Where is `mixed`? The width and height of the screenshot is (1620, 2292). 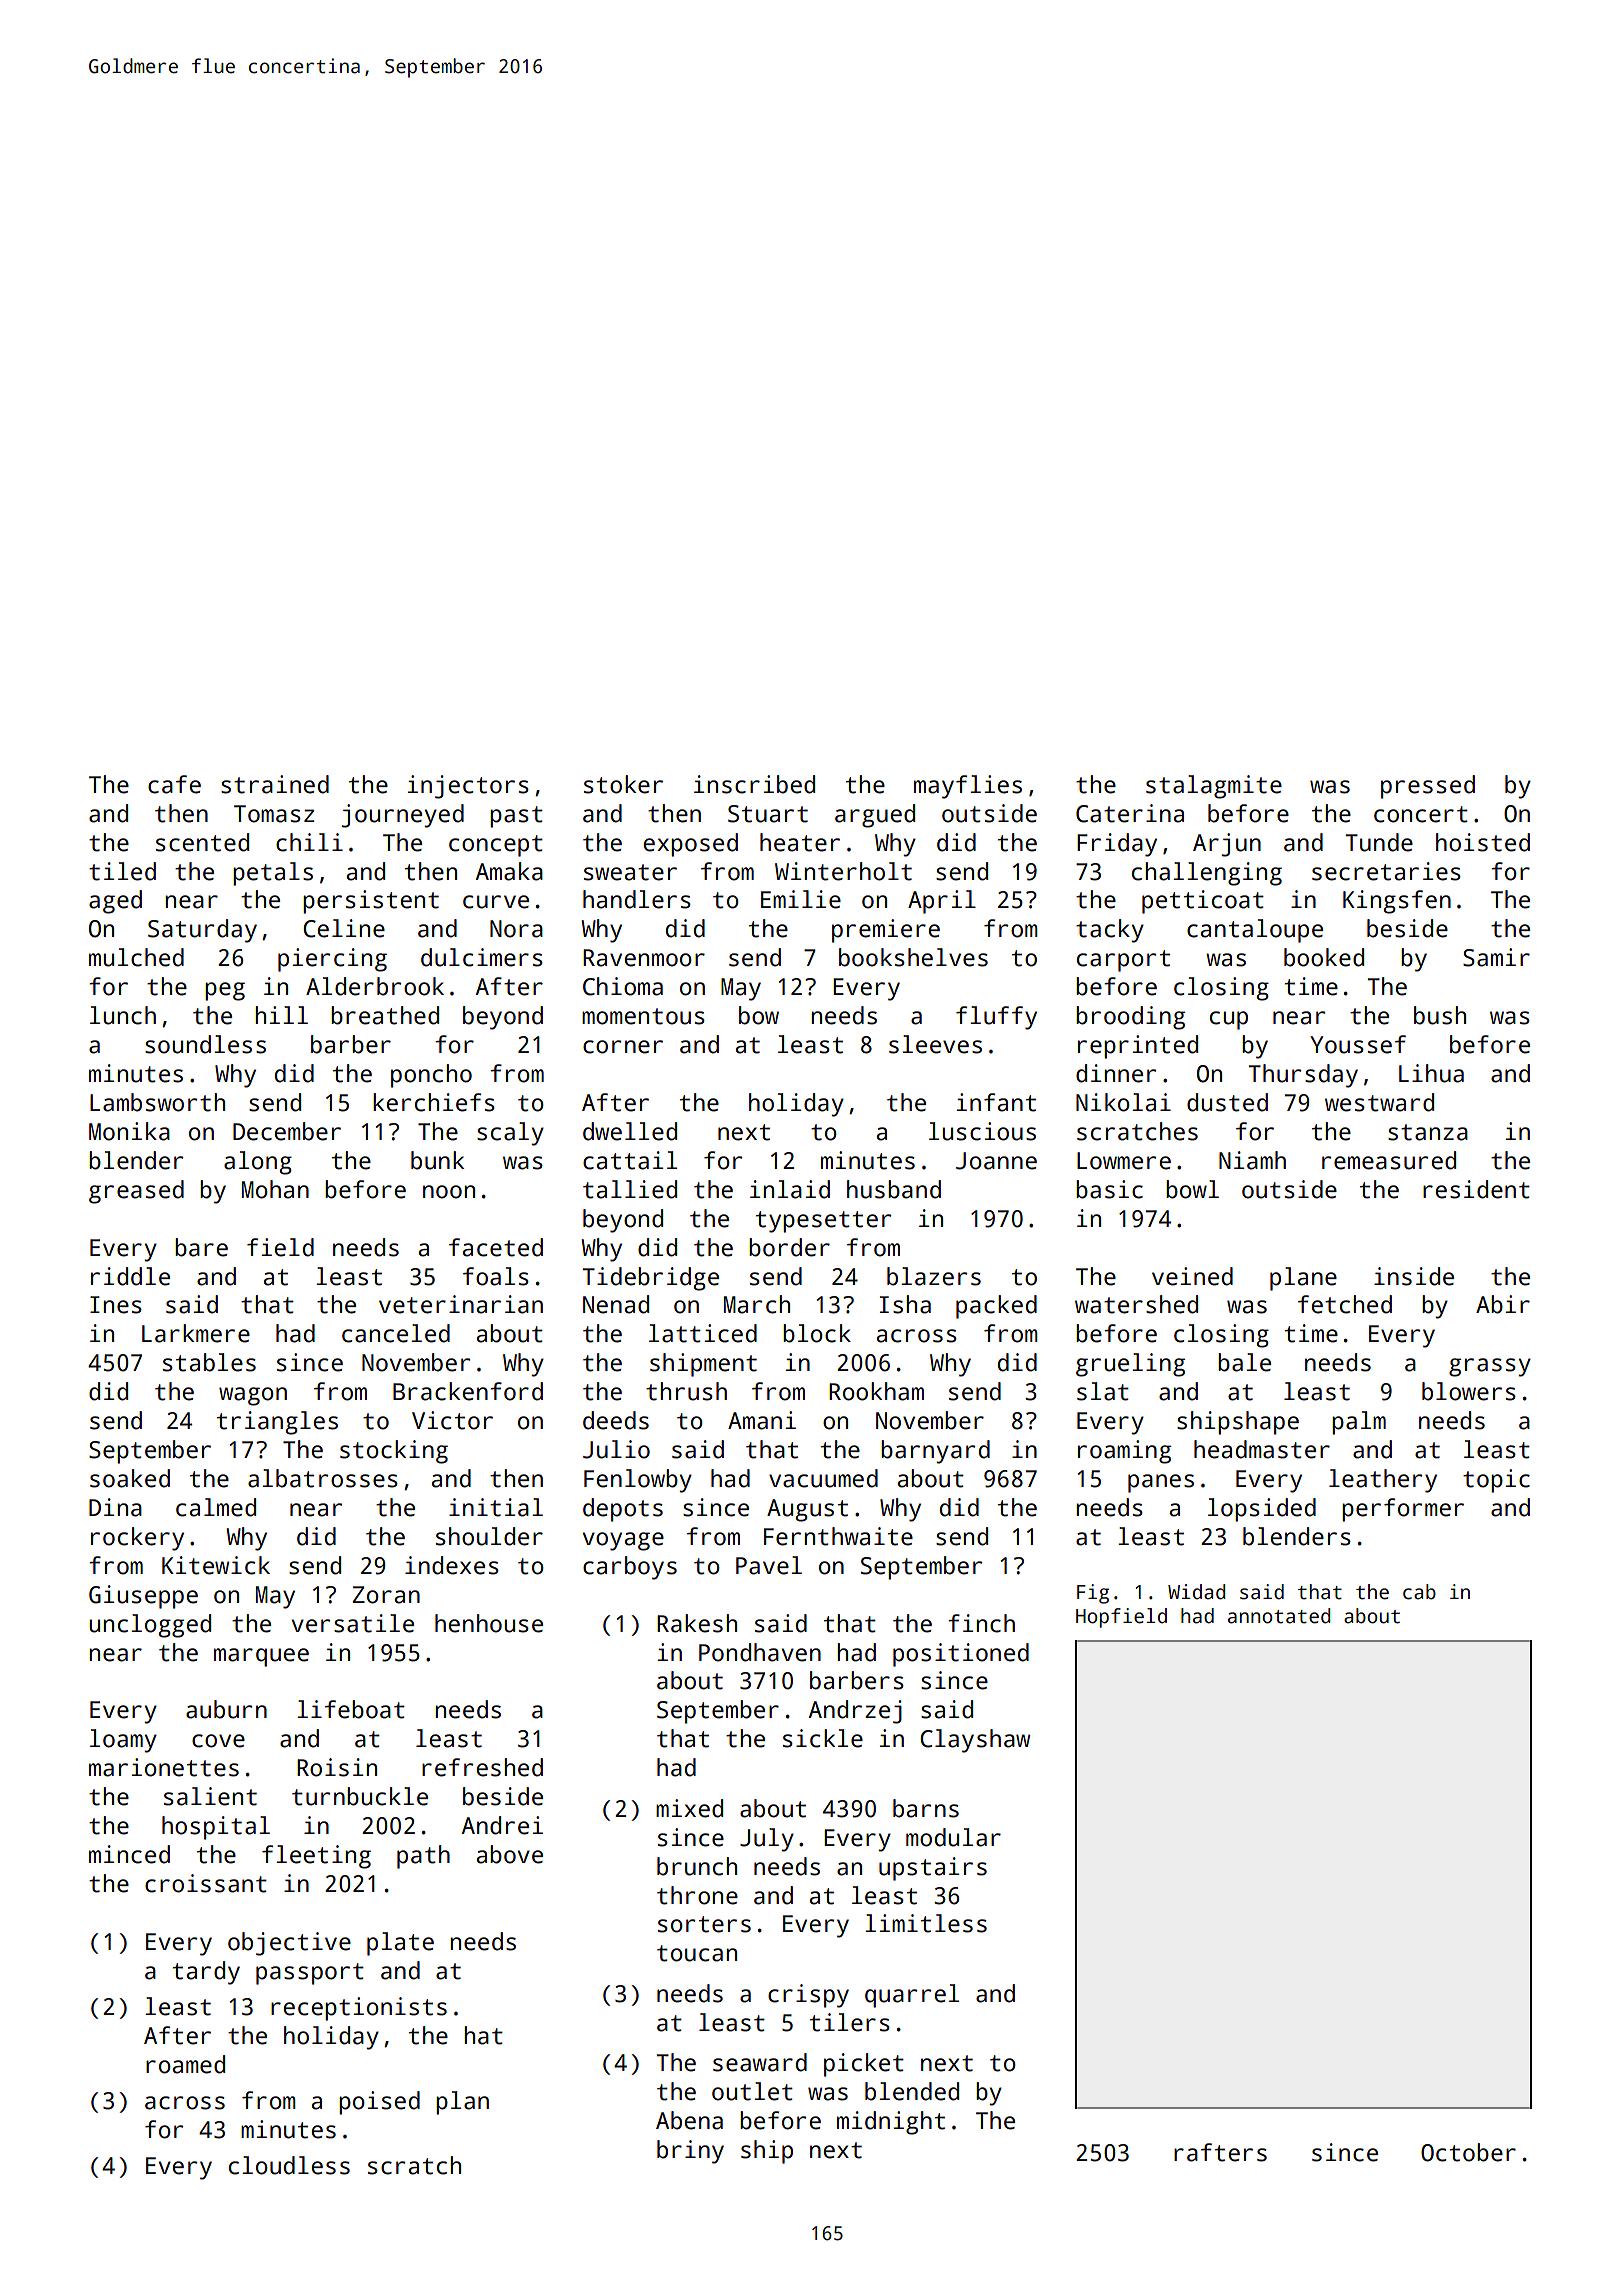
mixed is located at coordinates (689, 1808).
